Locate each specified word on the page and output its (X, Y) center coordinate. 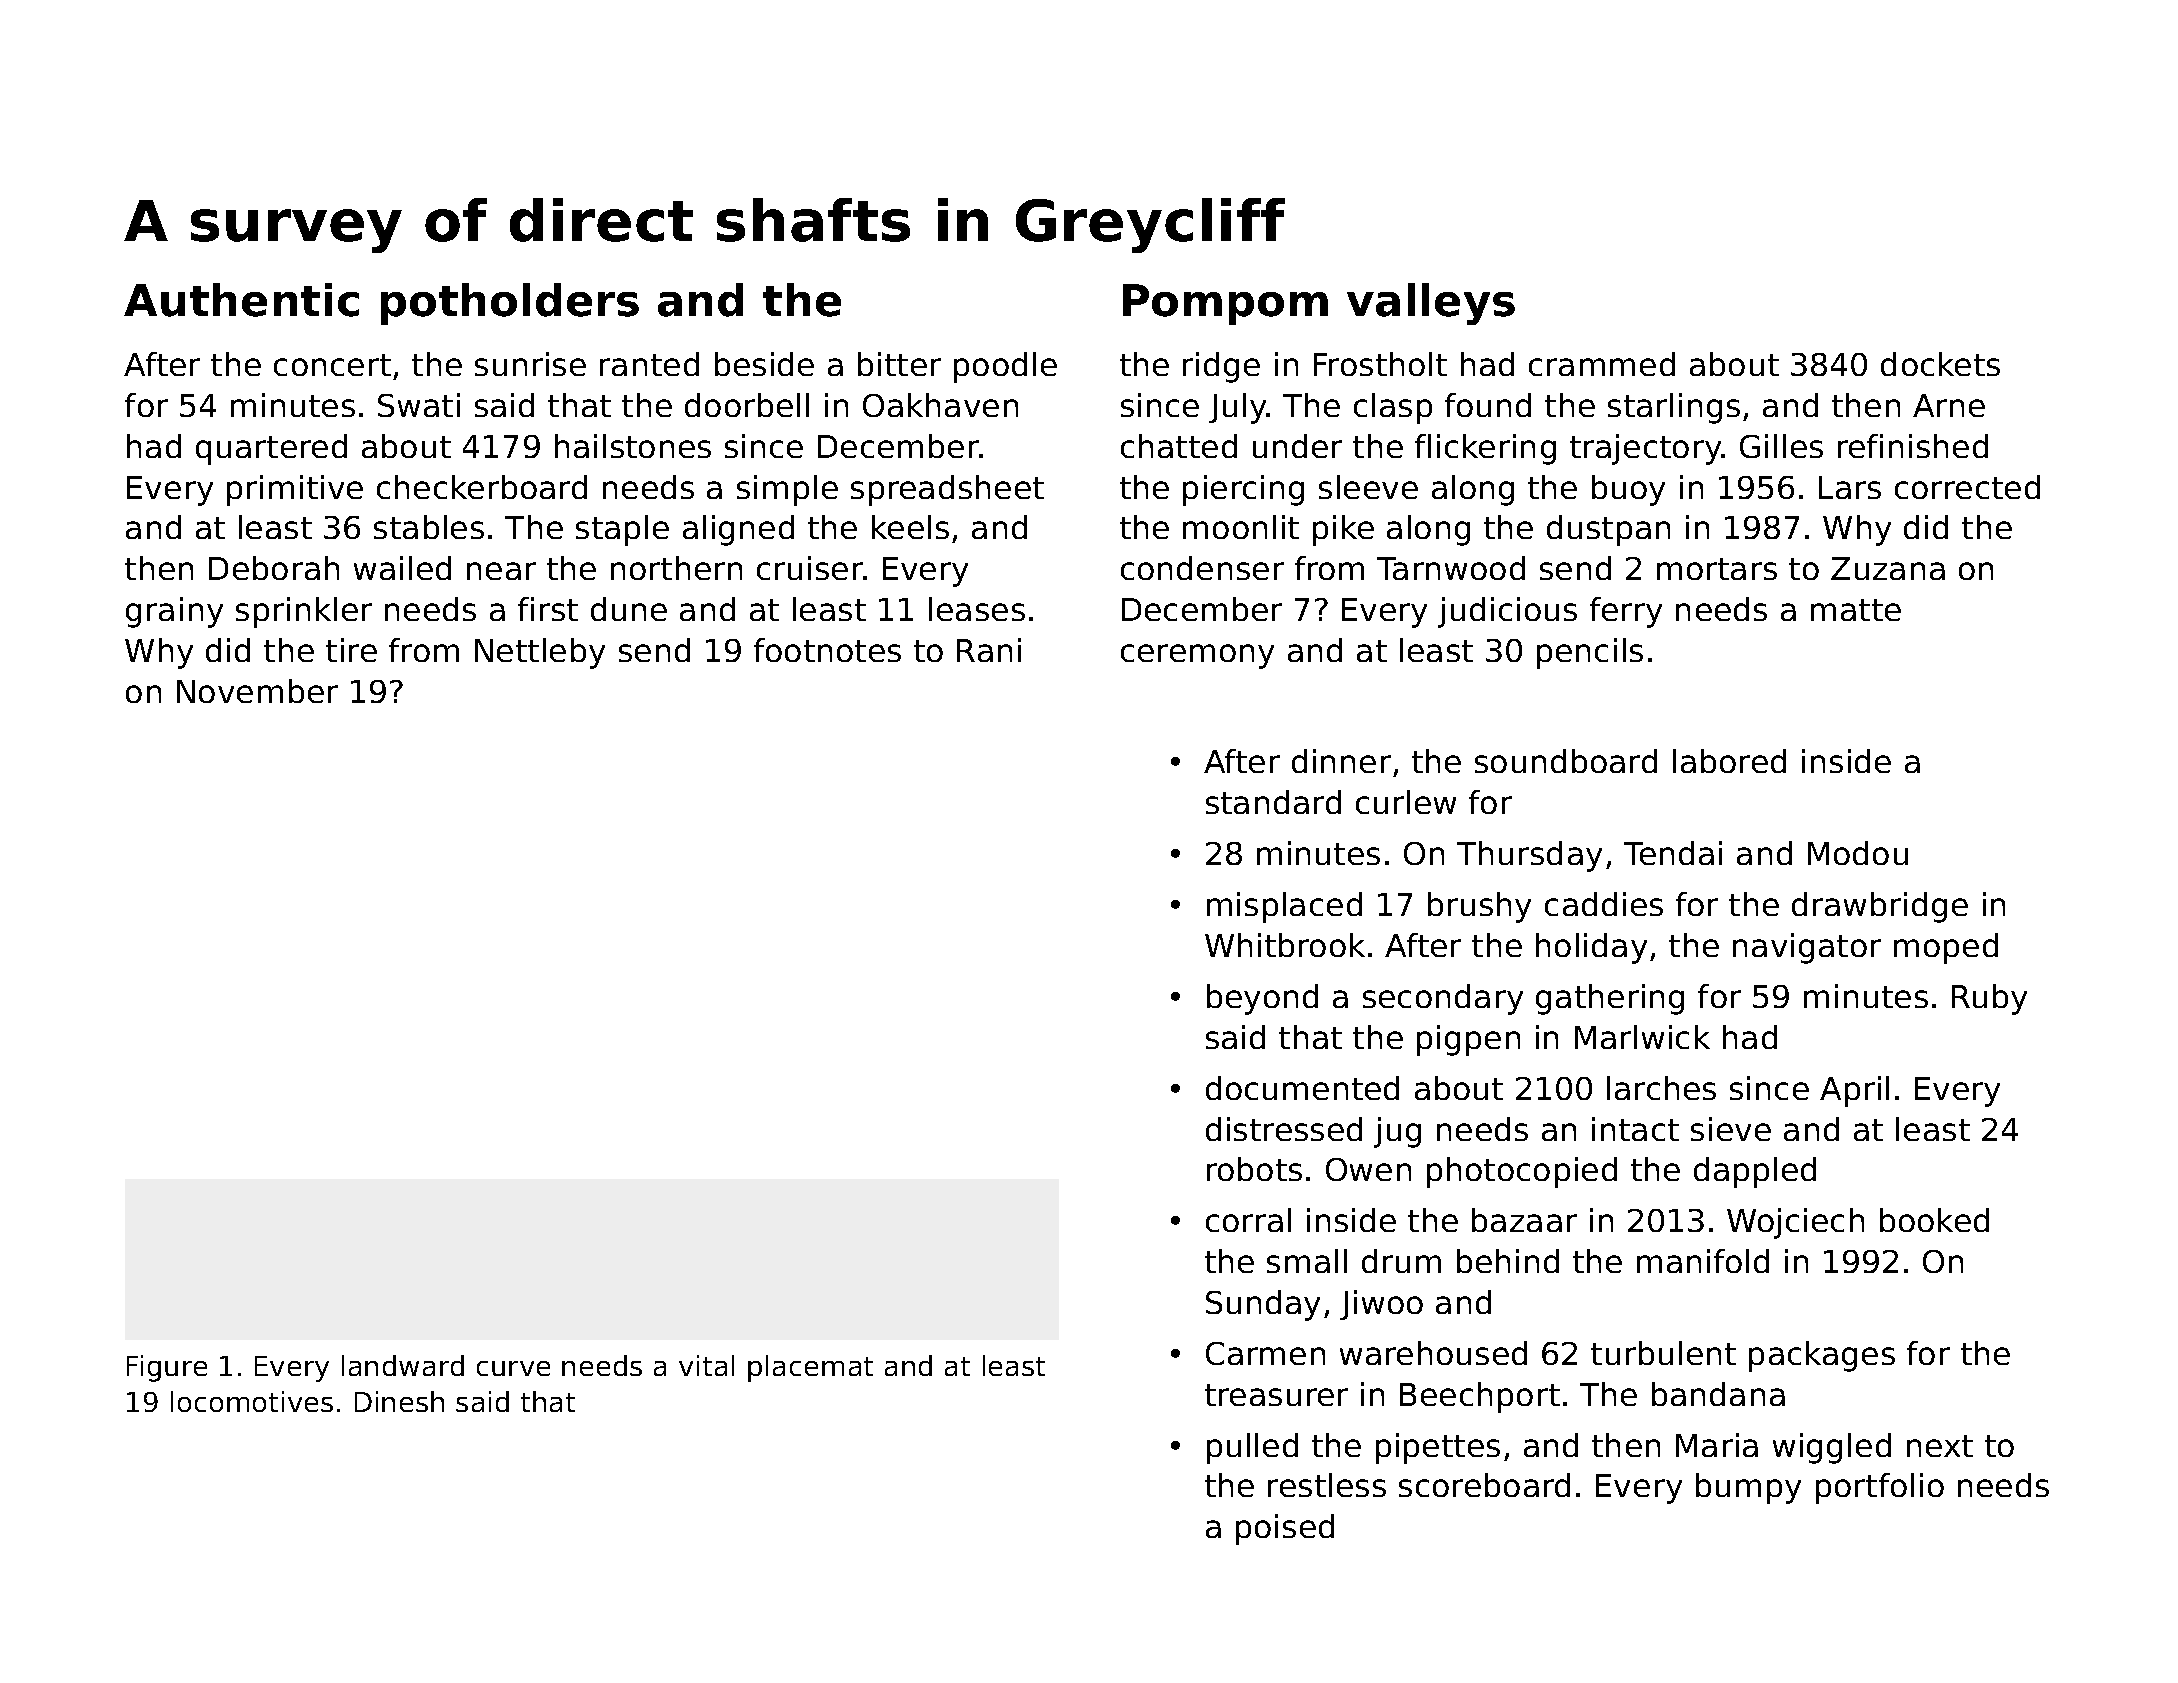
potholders (510, 304)
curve (513, 1368)
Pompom (1225, 304)
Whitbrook (1285, 945)
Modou (1858, 853)
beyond (1262, 999)
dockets (1940, 364)
